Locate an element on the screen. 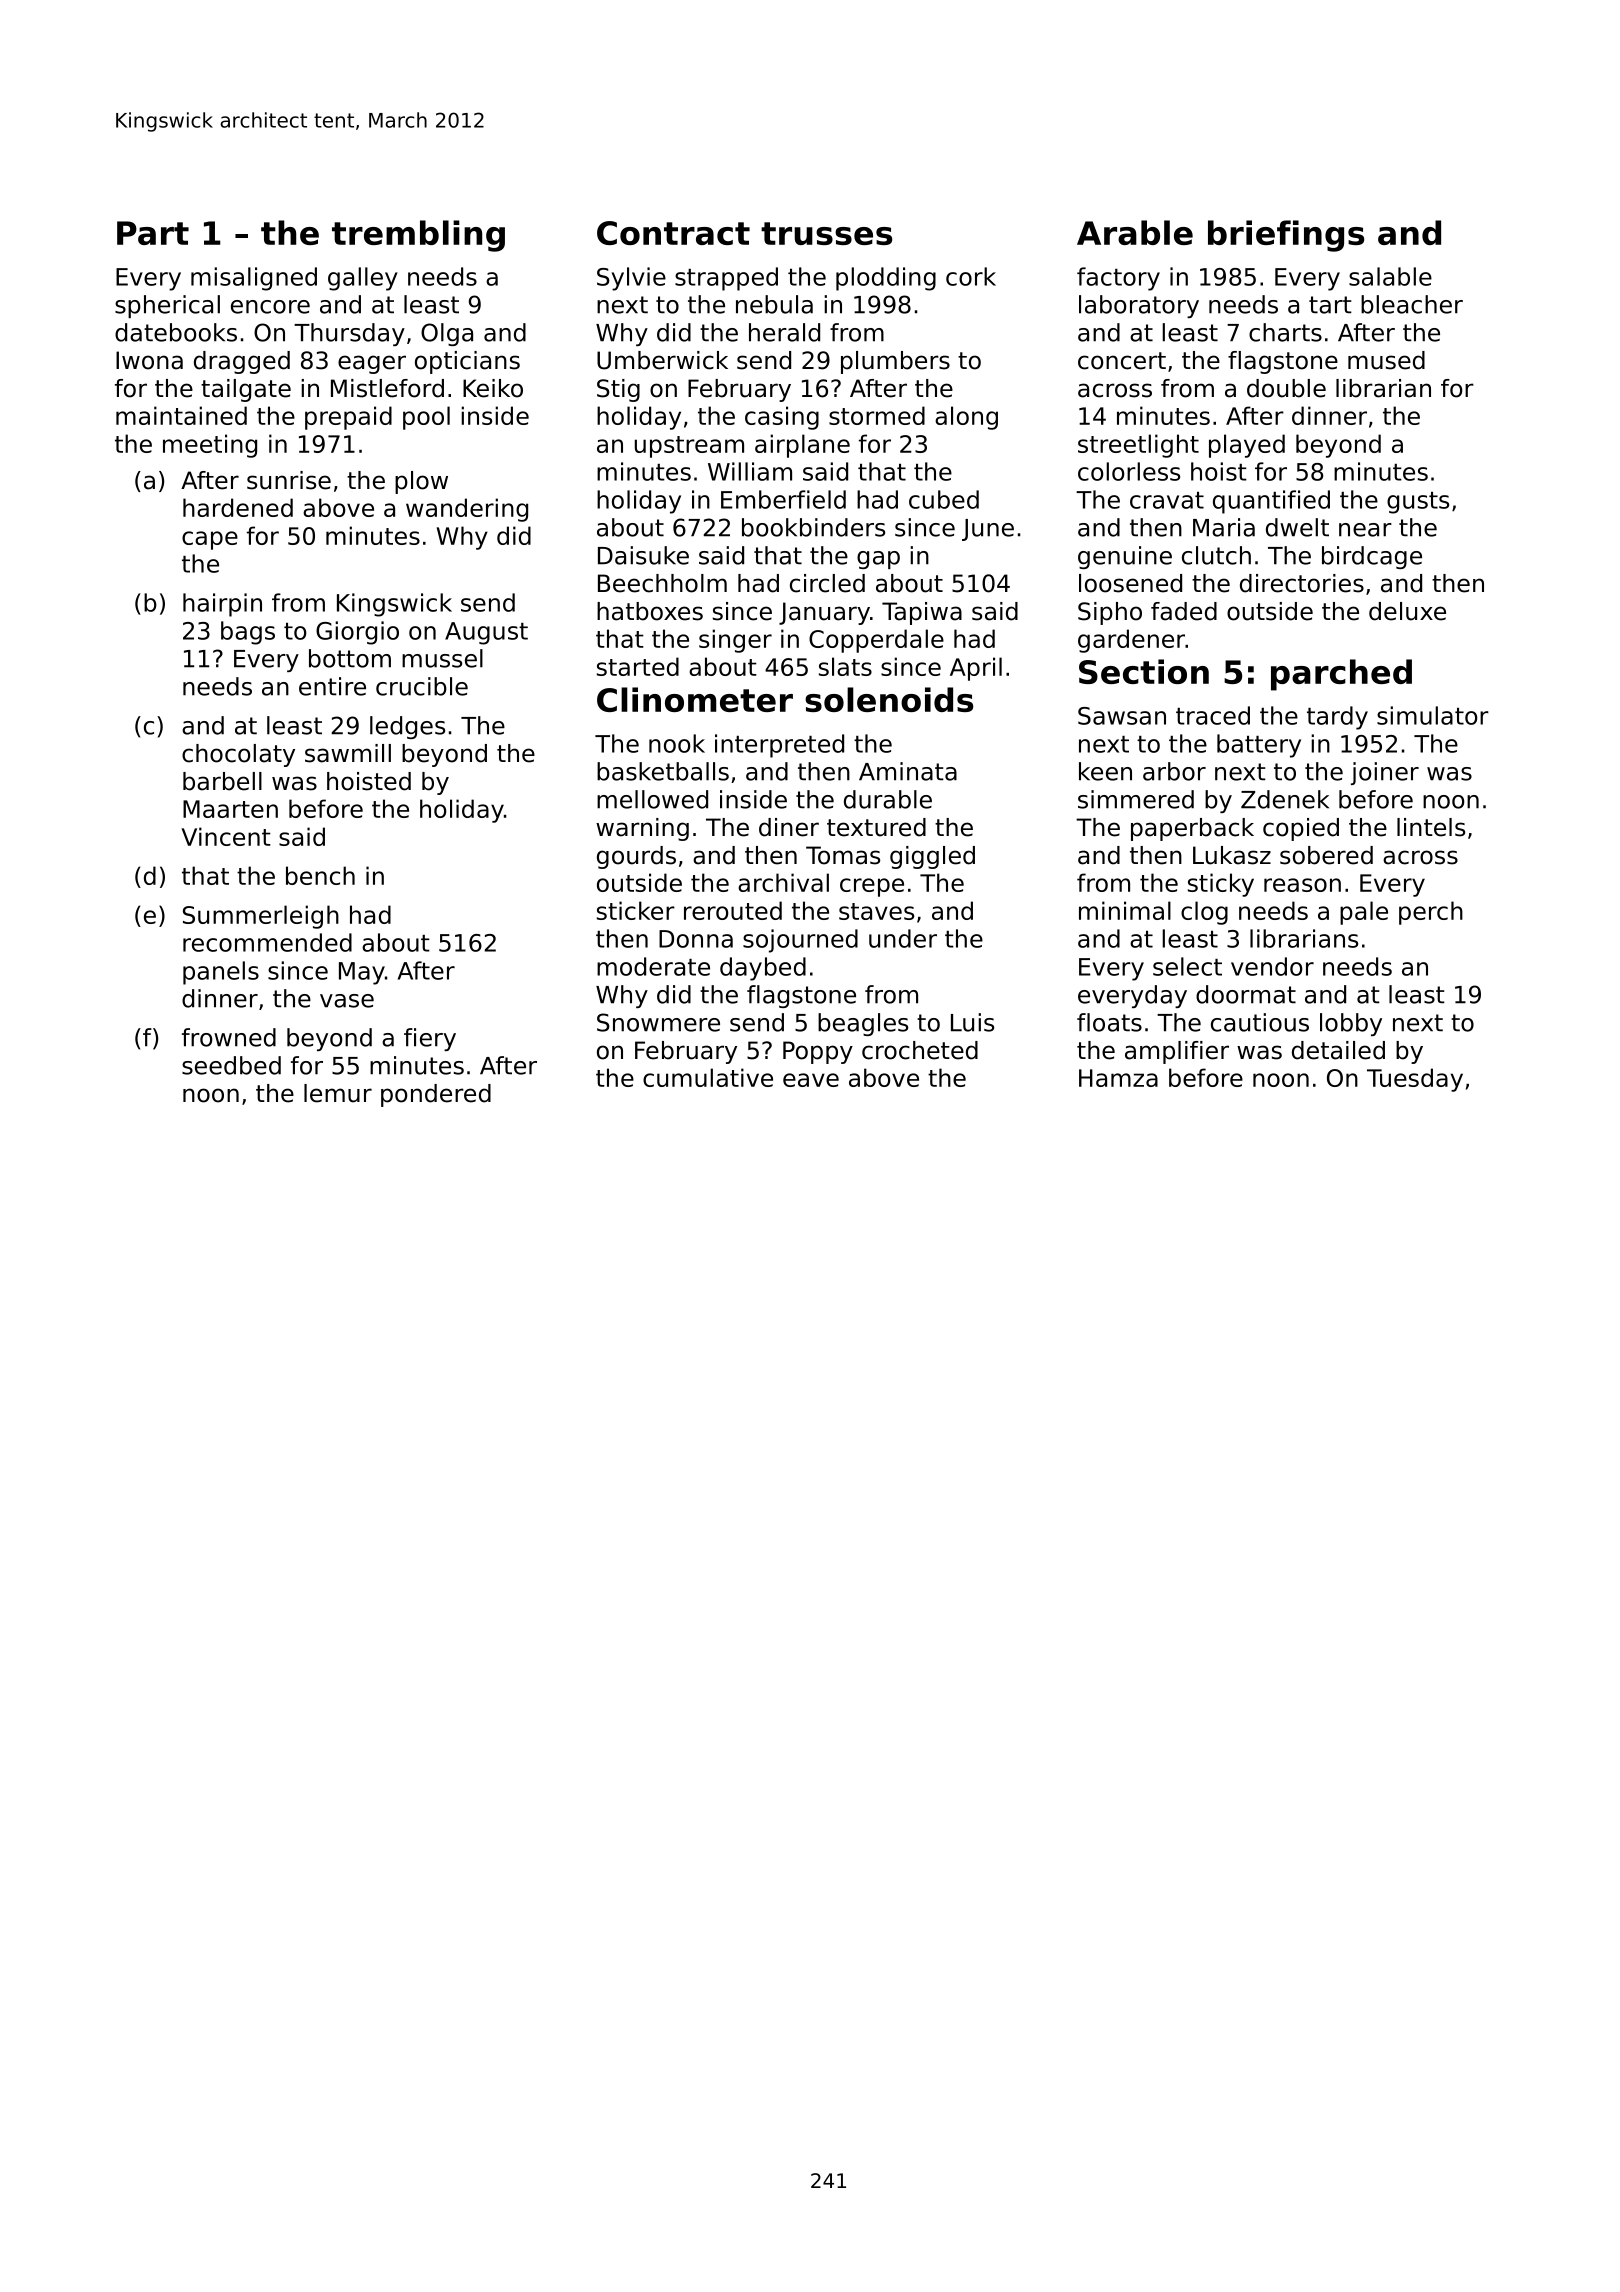  galley is located at coordinates (363, 279).
